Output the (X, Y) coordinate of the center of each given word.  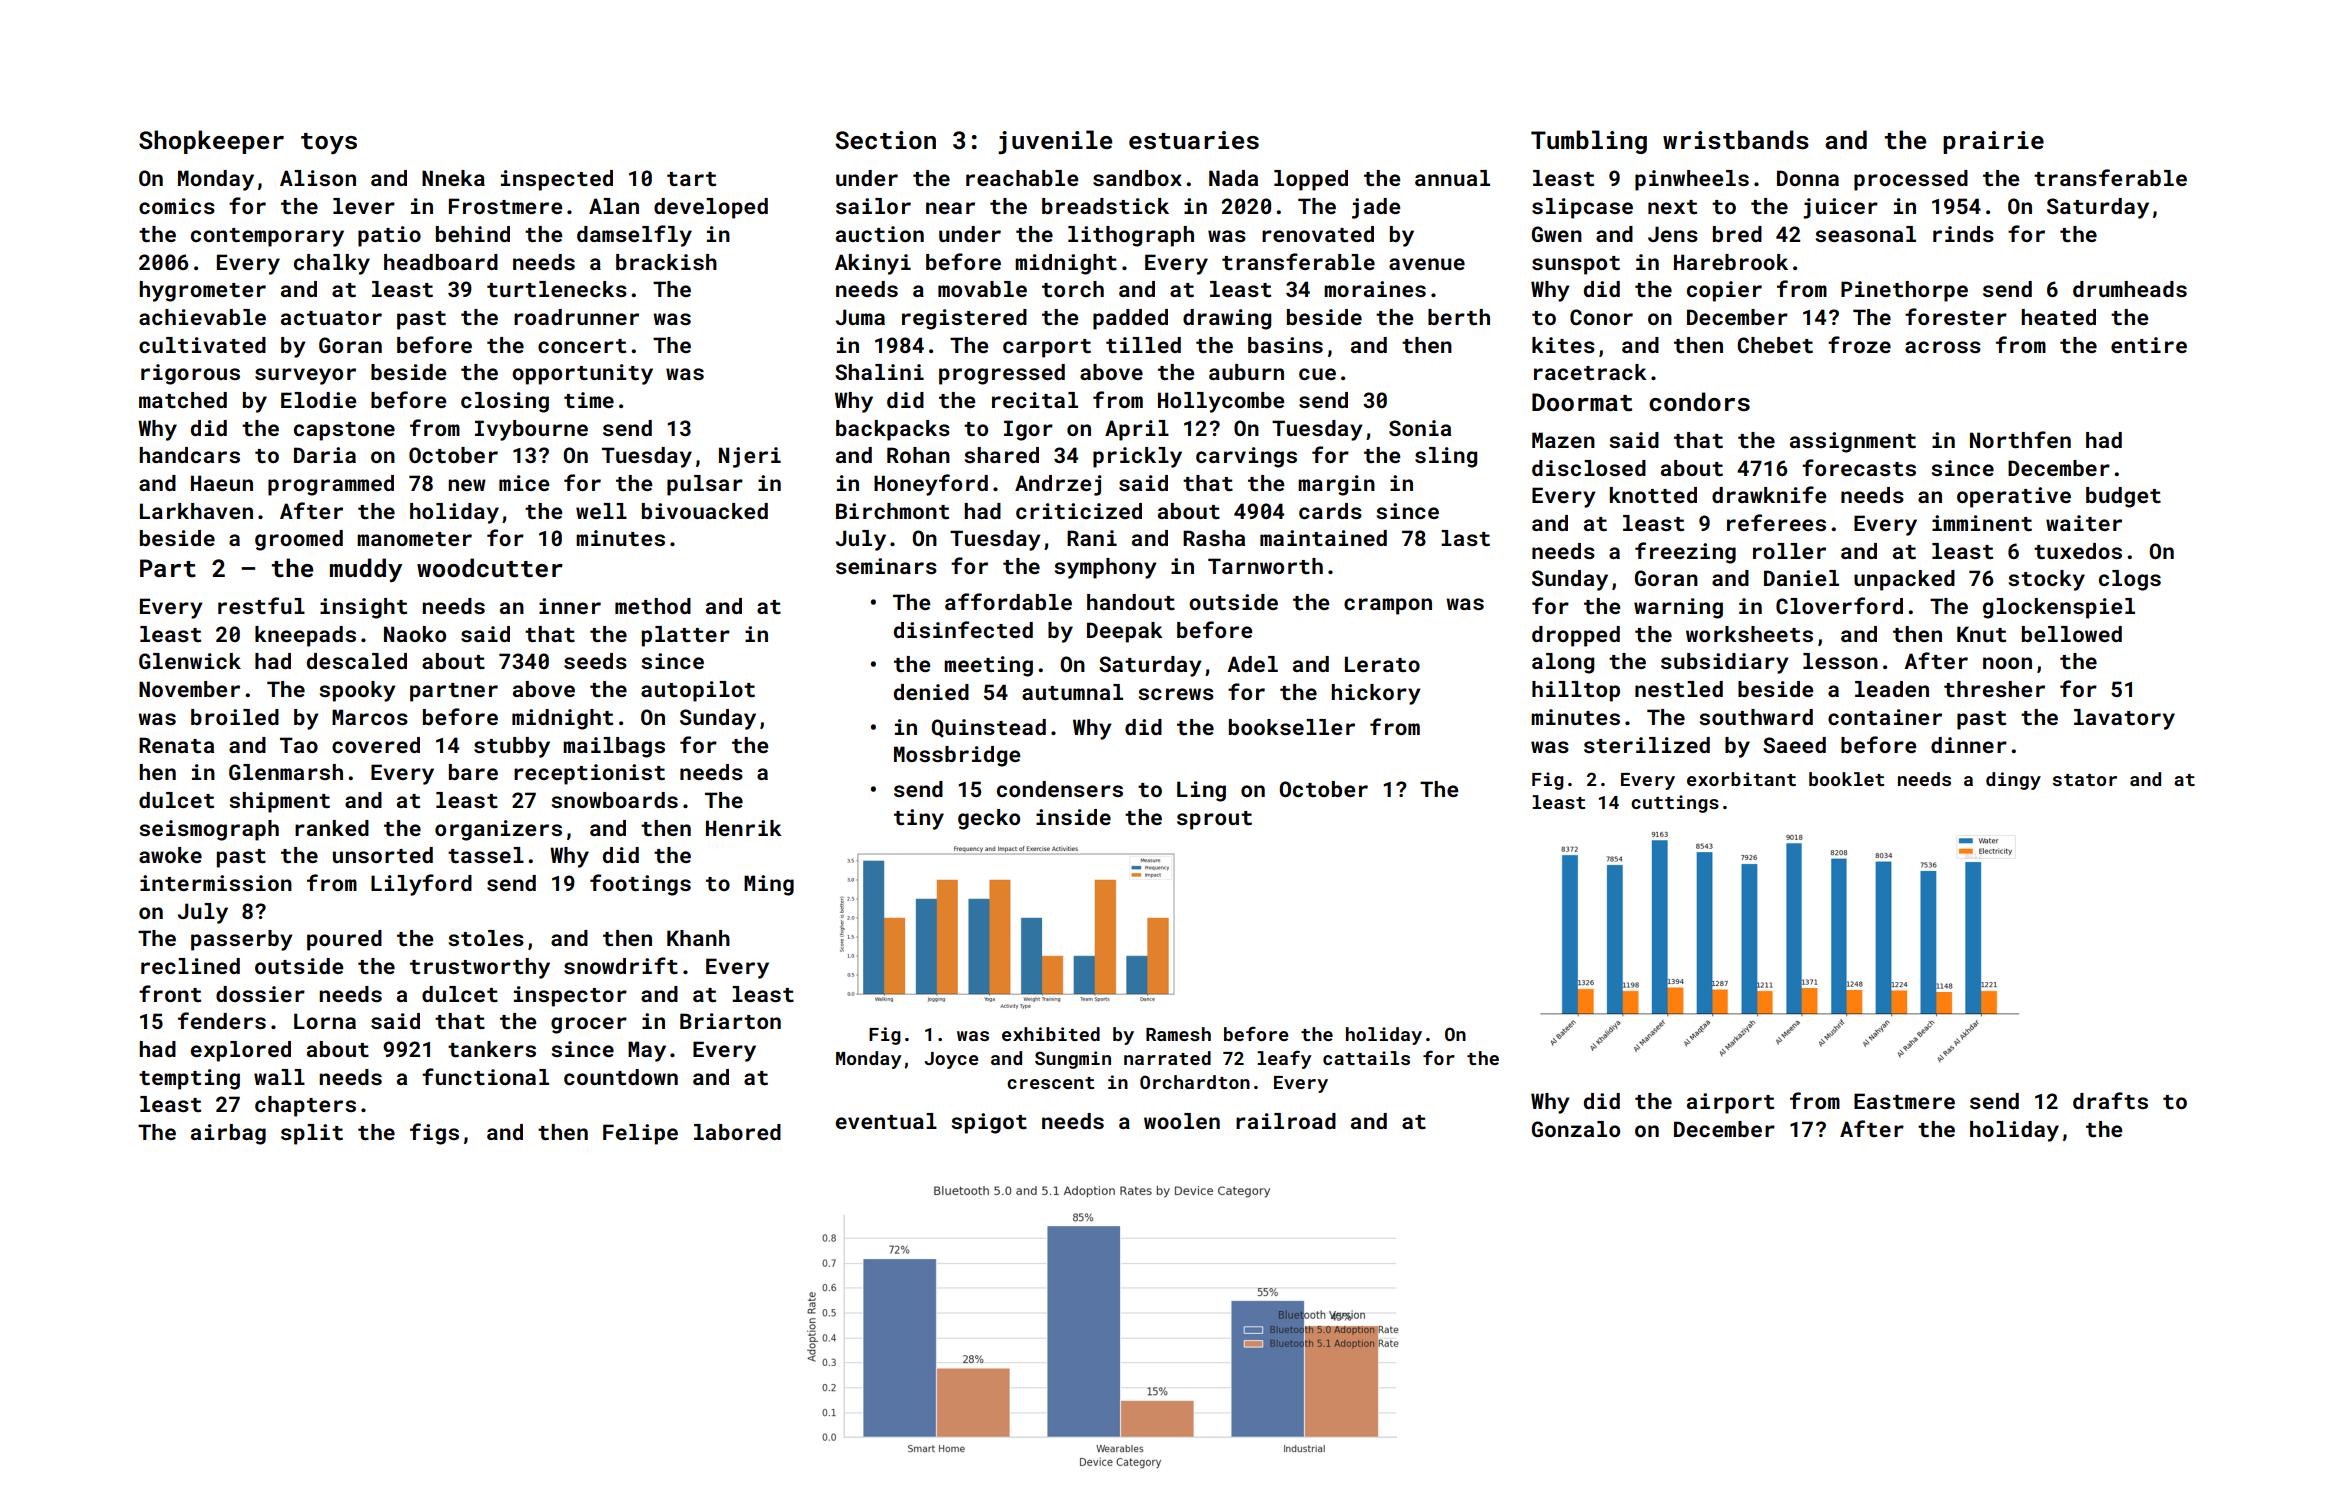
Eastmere (1904, 1101)
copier (1724, 291)
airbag (228, 1134)
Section (885, 140)
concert (582, 346)
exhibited (1051, 1034)
